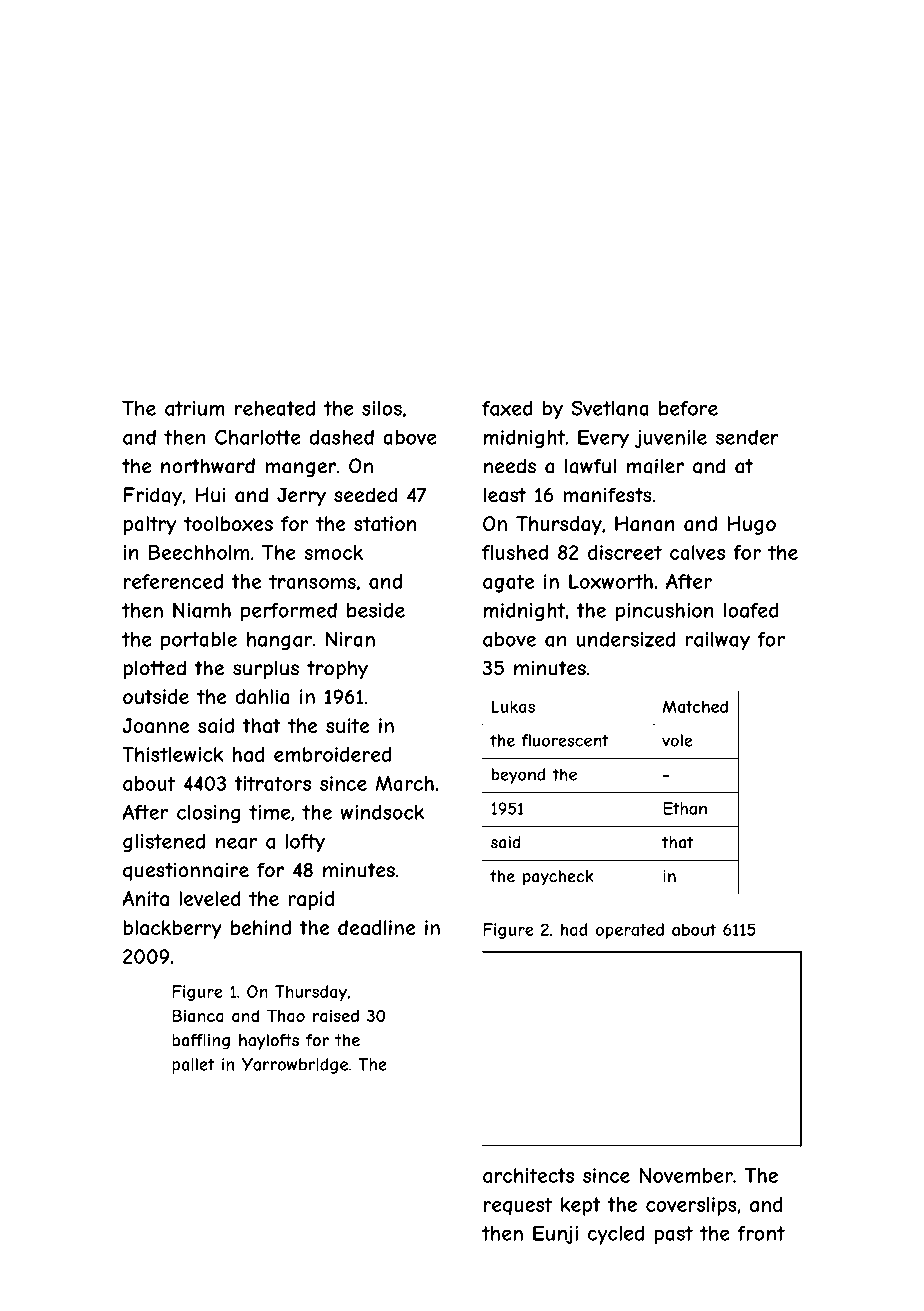 Image resolution: width=924 pixels, height=1311 pixels. Describe the element at coordinates (376, 928) in the screenshot. I see `deadline` at that location.
